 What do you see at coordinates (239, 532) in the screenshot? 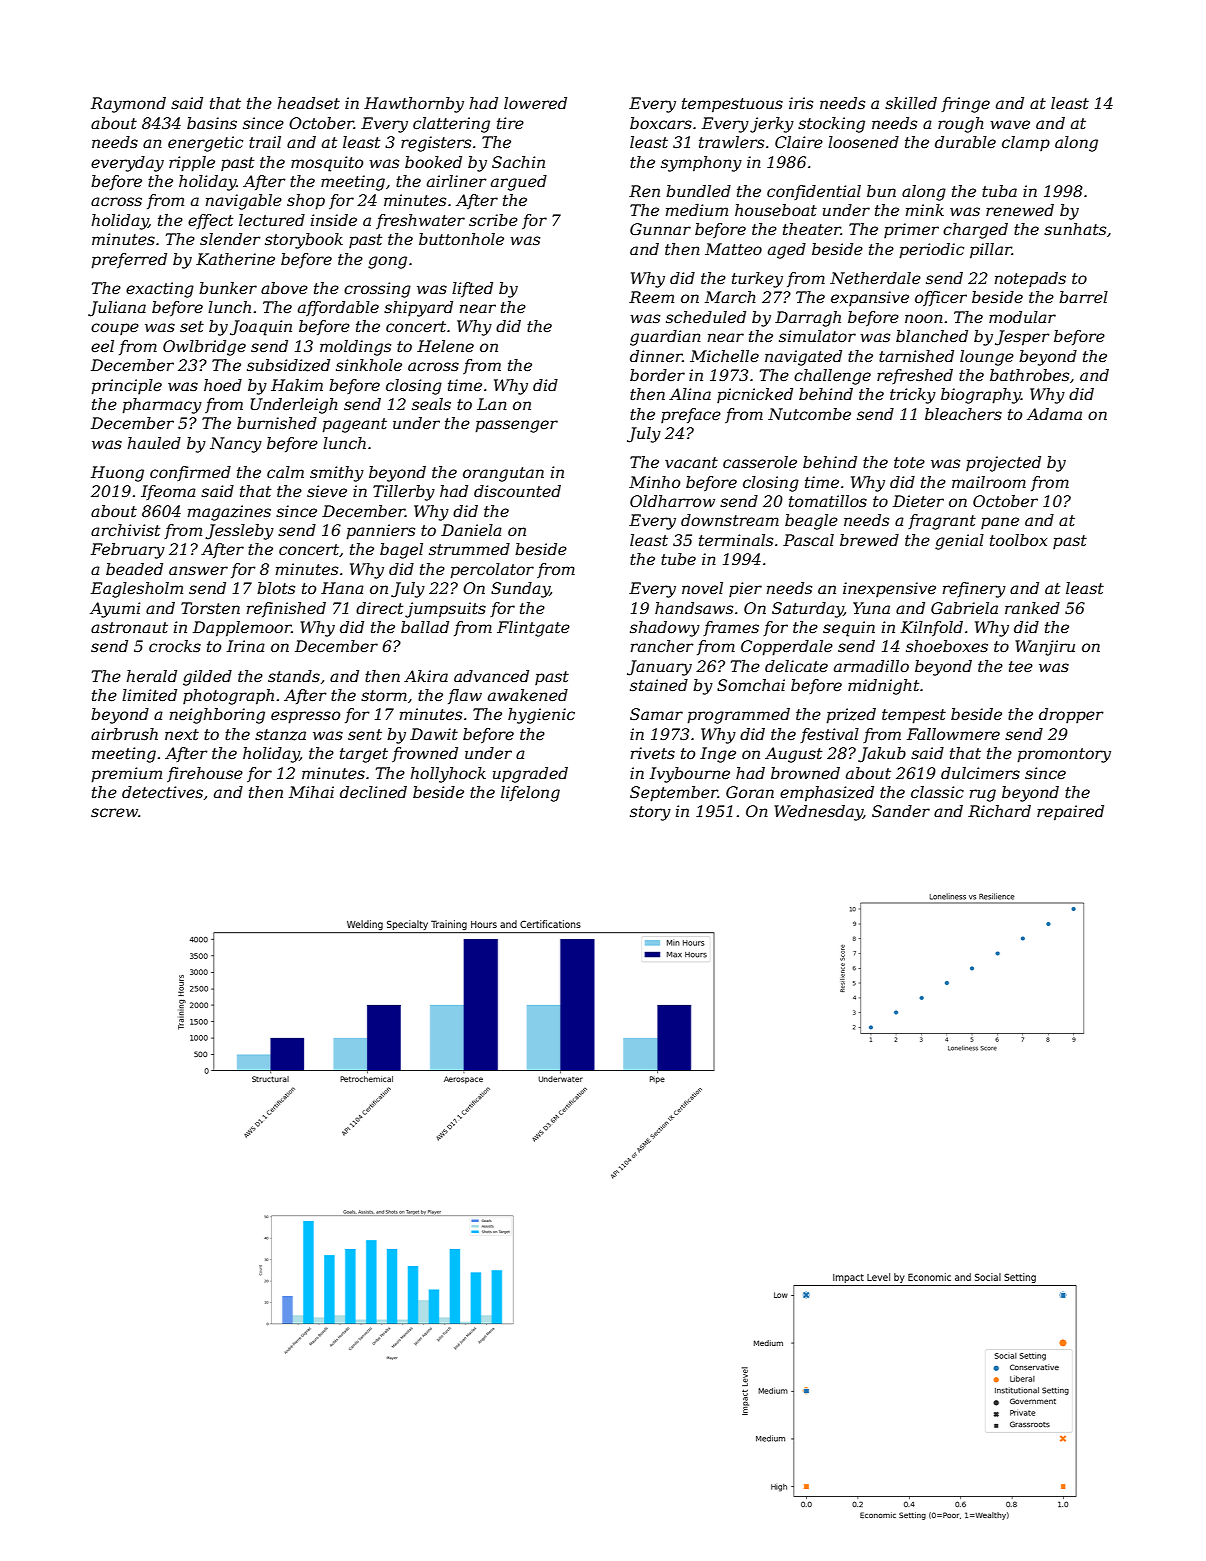
I see `Jessleby` at bounding box center [239, 532].
